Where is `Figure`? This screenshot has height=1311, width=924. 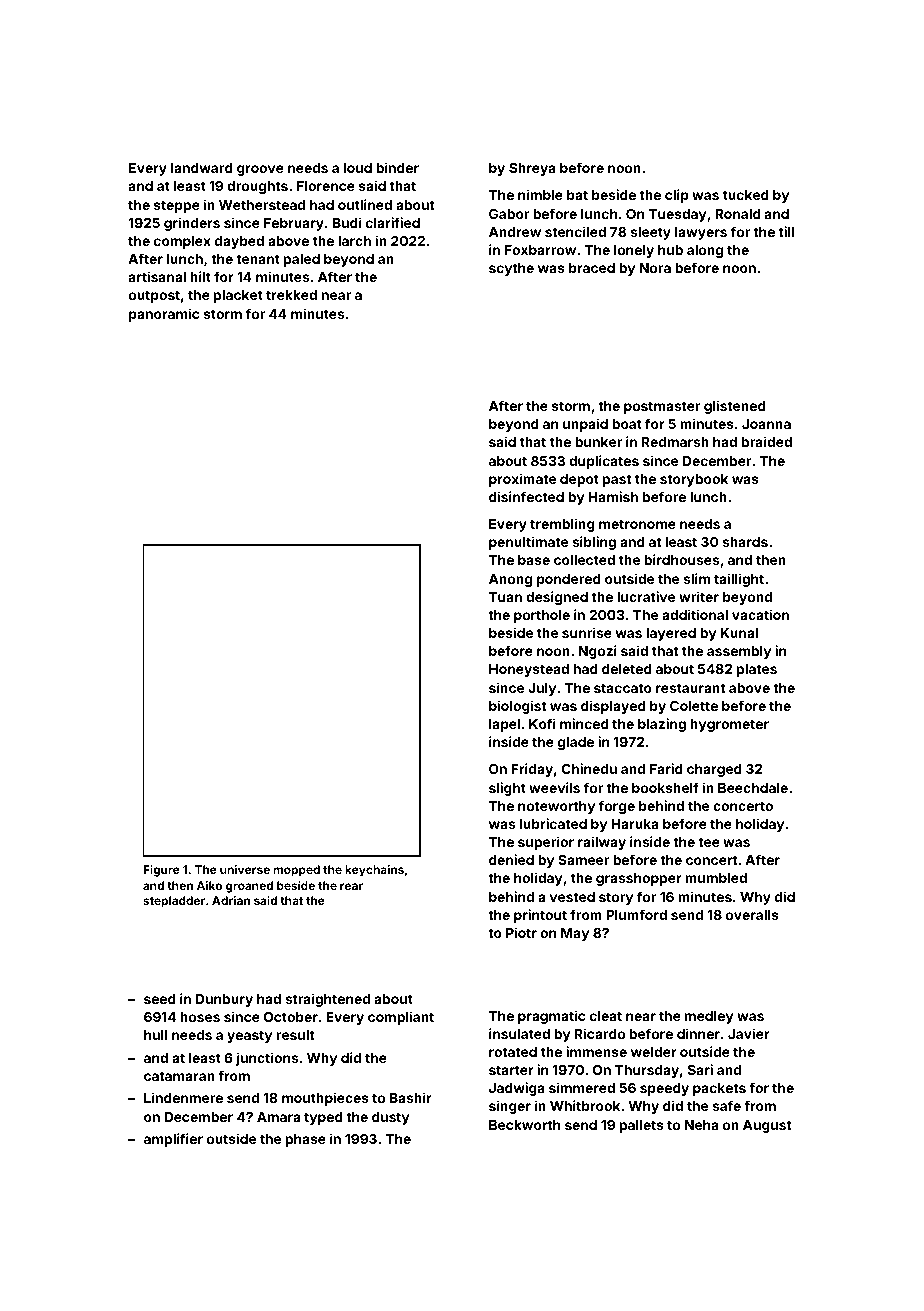
Figure is located at coordinates (162, 871).
